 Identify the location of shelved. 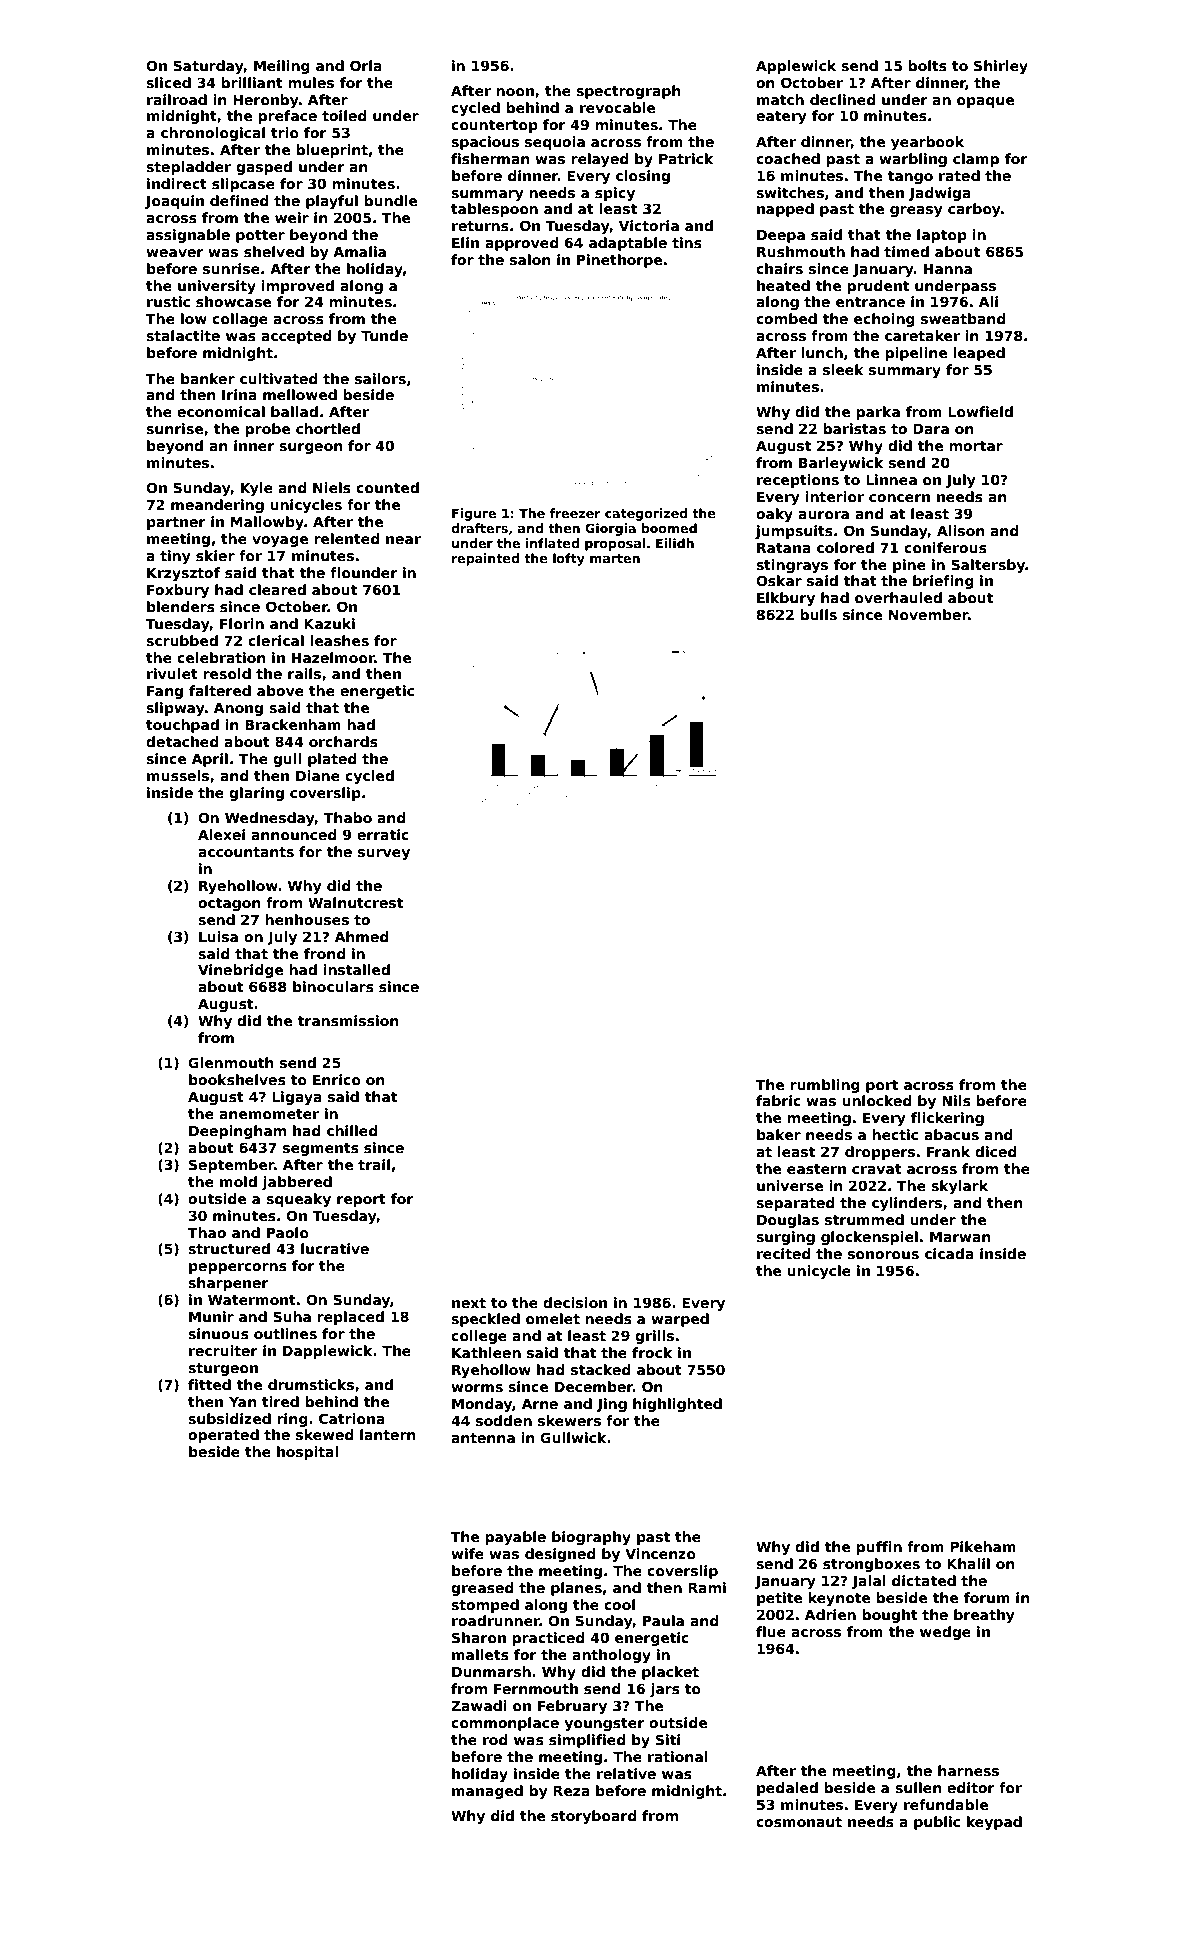
(274, 251).
